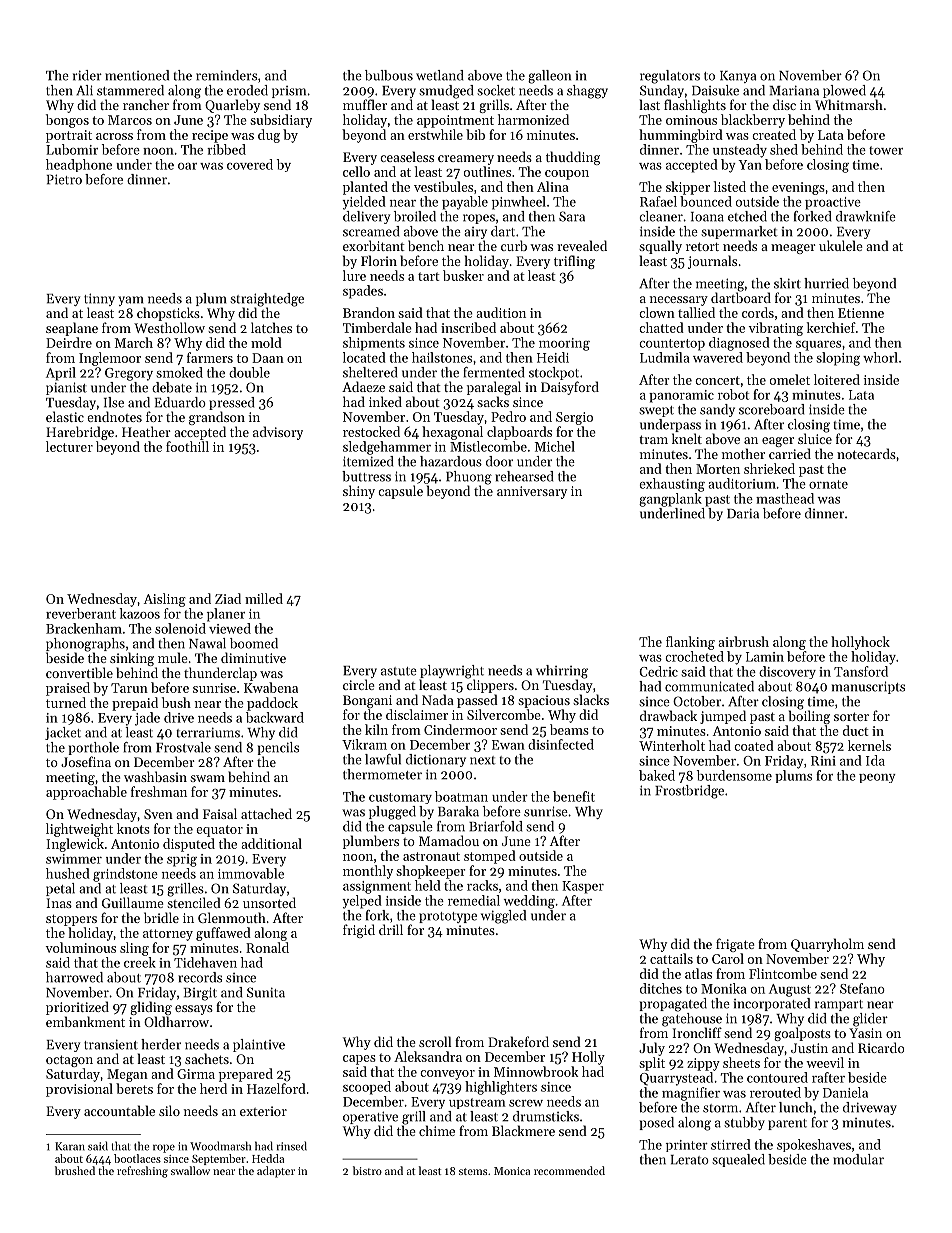  What do you see at coordinates (765, 657) in the document?
I see `Lamin` at bounding box center [765, 657].
